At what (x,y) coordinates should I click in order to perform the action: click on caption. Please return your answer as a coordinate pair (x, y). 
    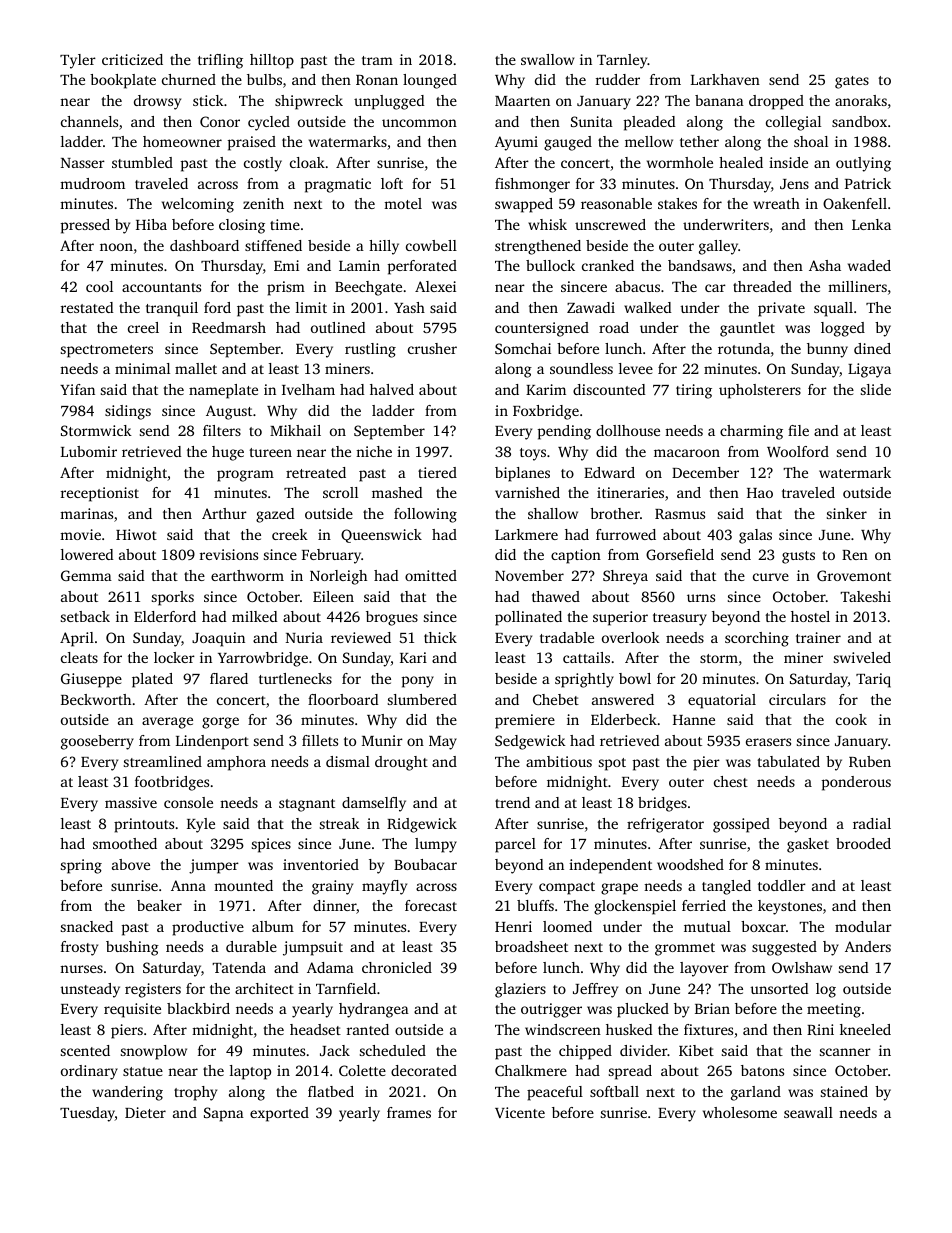
    Looking at the image, I should click on (576, 556).
